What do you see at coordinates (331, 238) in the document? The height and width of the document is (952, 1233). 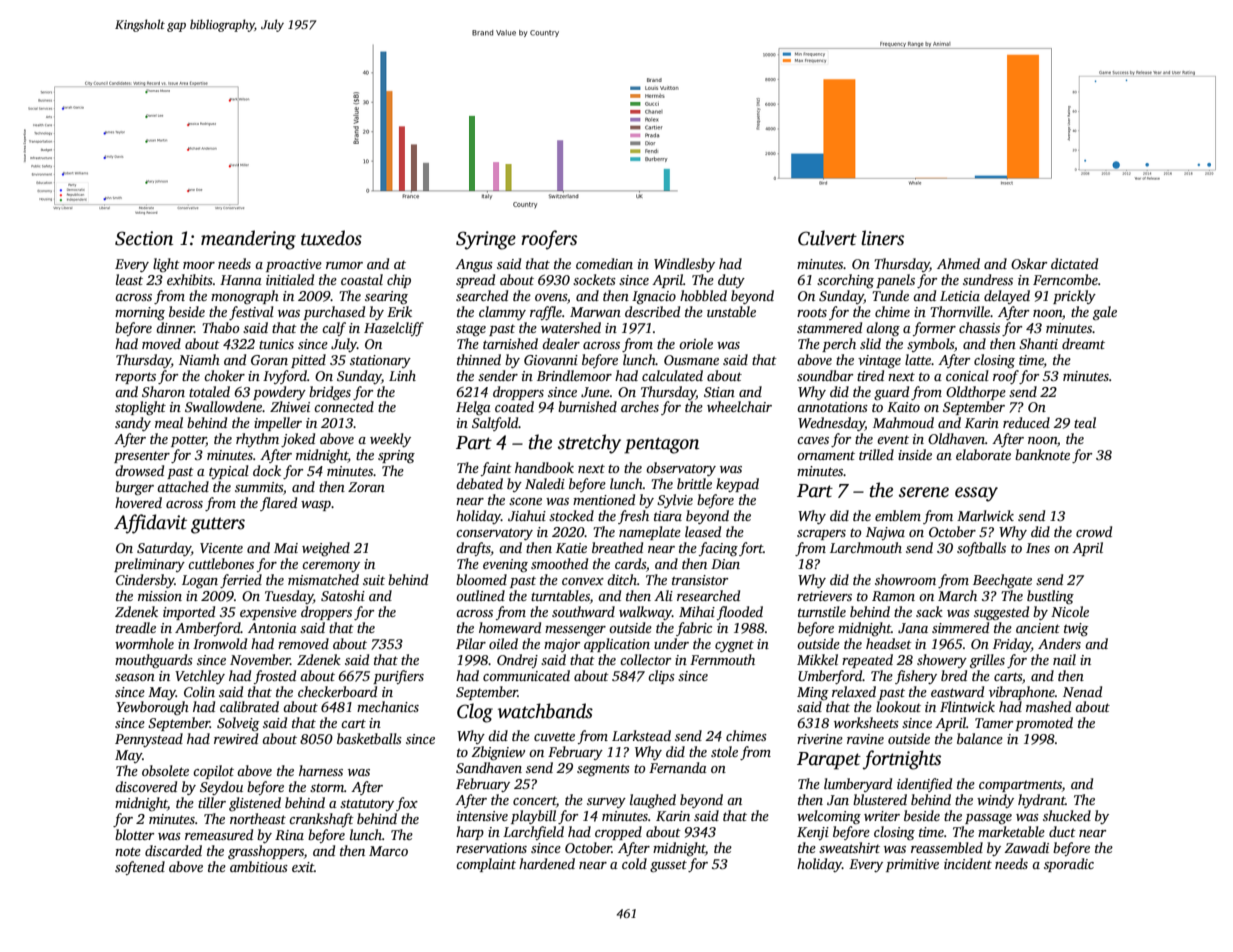 I see `tuxedos` at bounding box center [331, 238].
